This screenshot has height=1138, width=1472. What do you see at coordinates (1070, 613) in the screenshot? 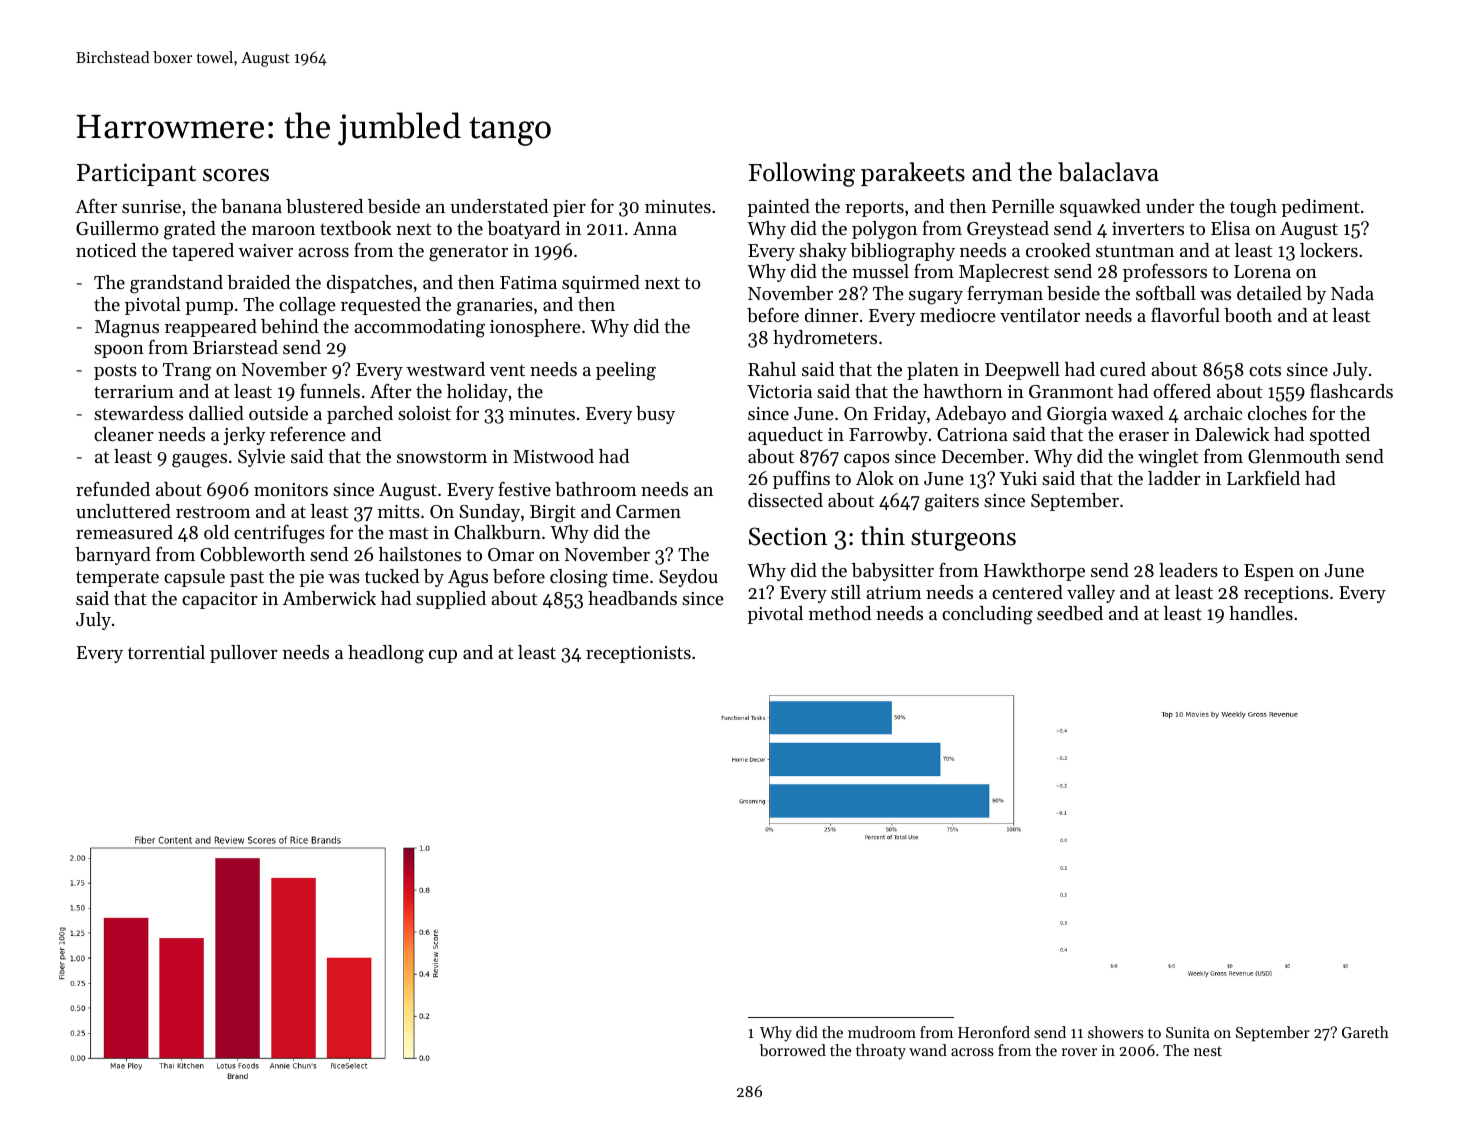
I see `seedbed` at bounding box center [1070, 613].
